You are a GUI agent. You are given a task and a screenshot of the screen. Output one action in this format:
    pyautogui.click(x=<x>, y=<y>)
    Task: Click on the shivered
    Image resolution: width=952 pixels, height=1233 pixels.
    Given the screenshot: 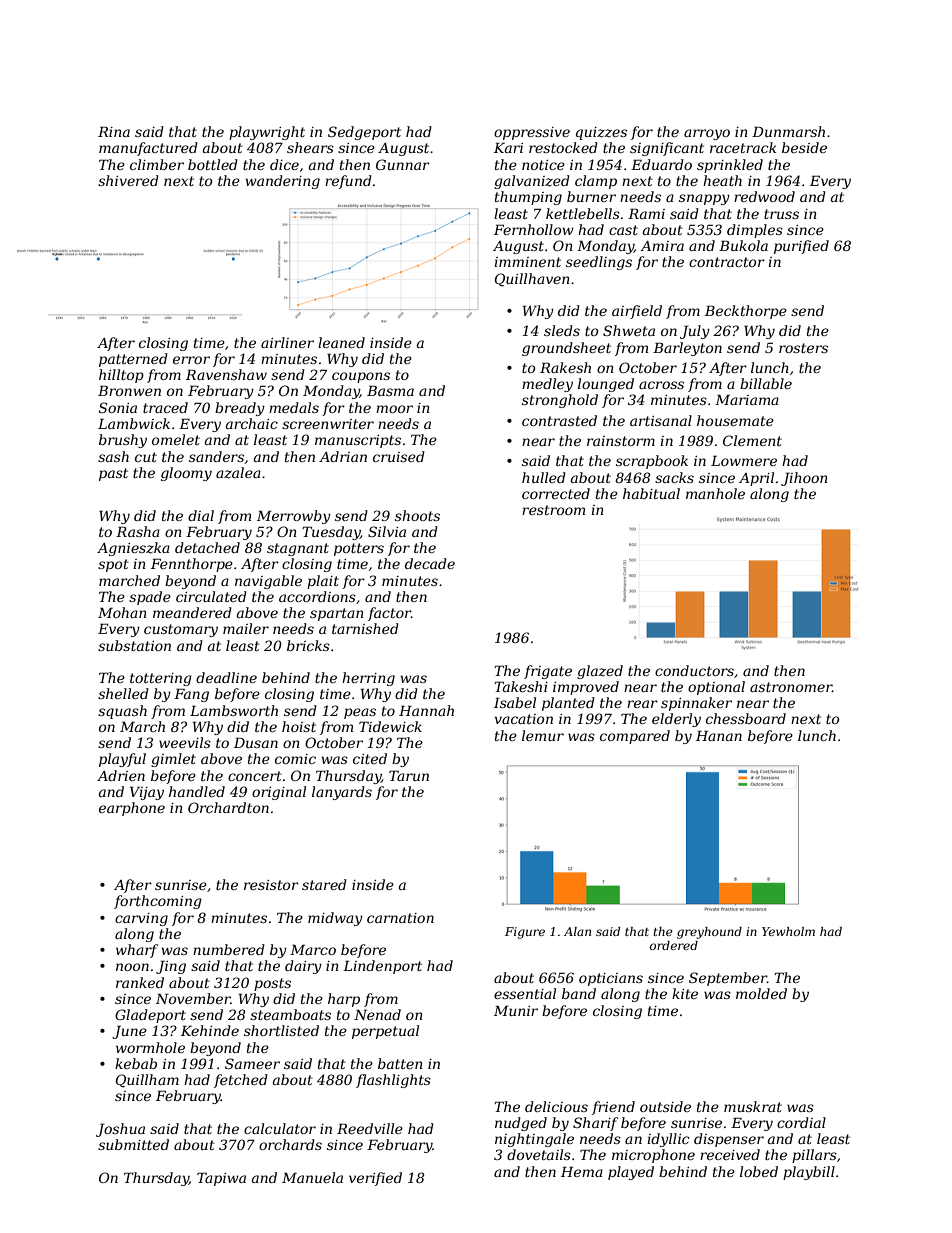 What is the action you would take?
    pyautogui.click(x=128, y=180)
